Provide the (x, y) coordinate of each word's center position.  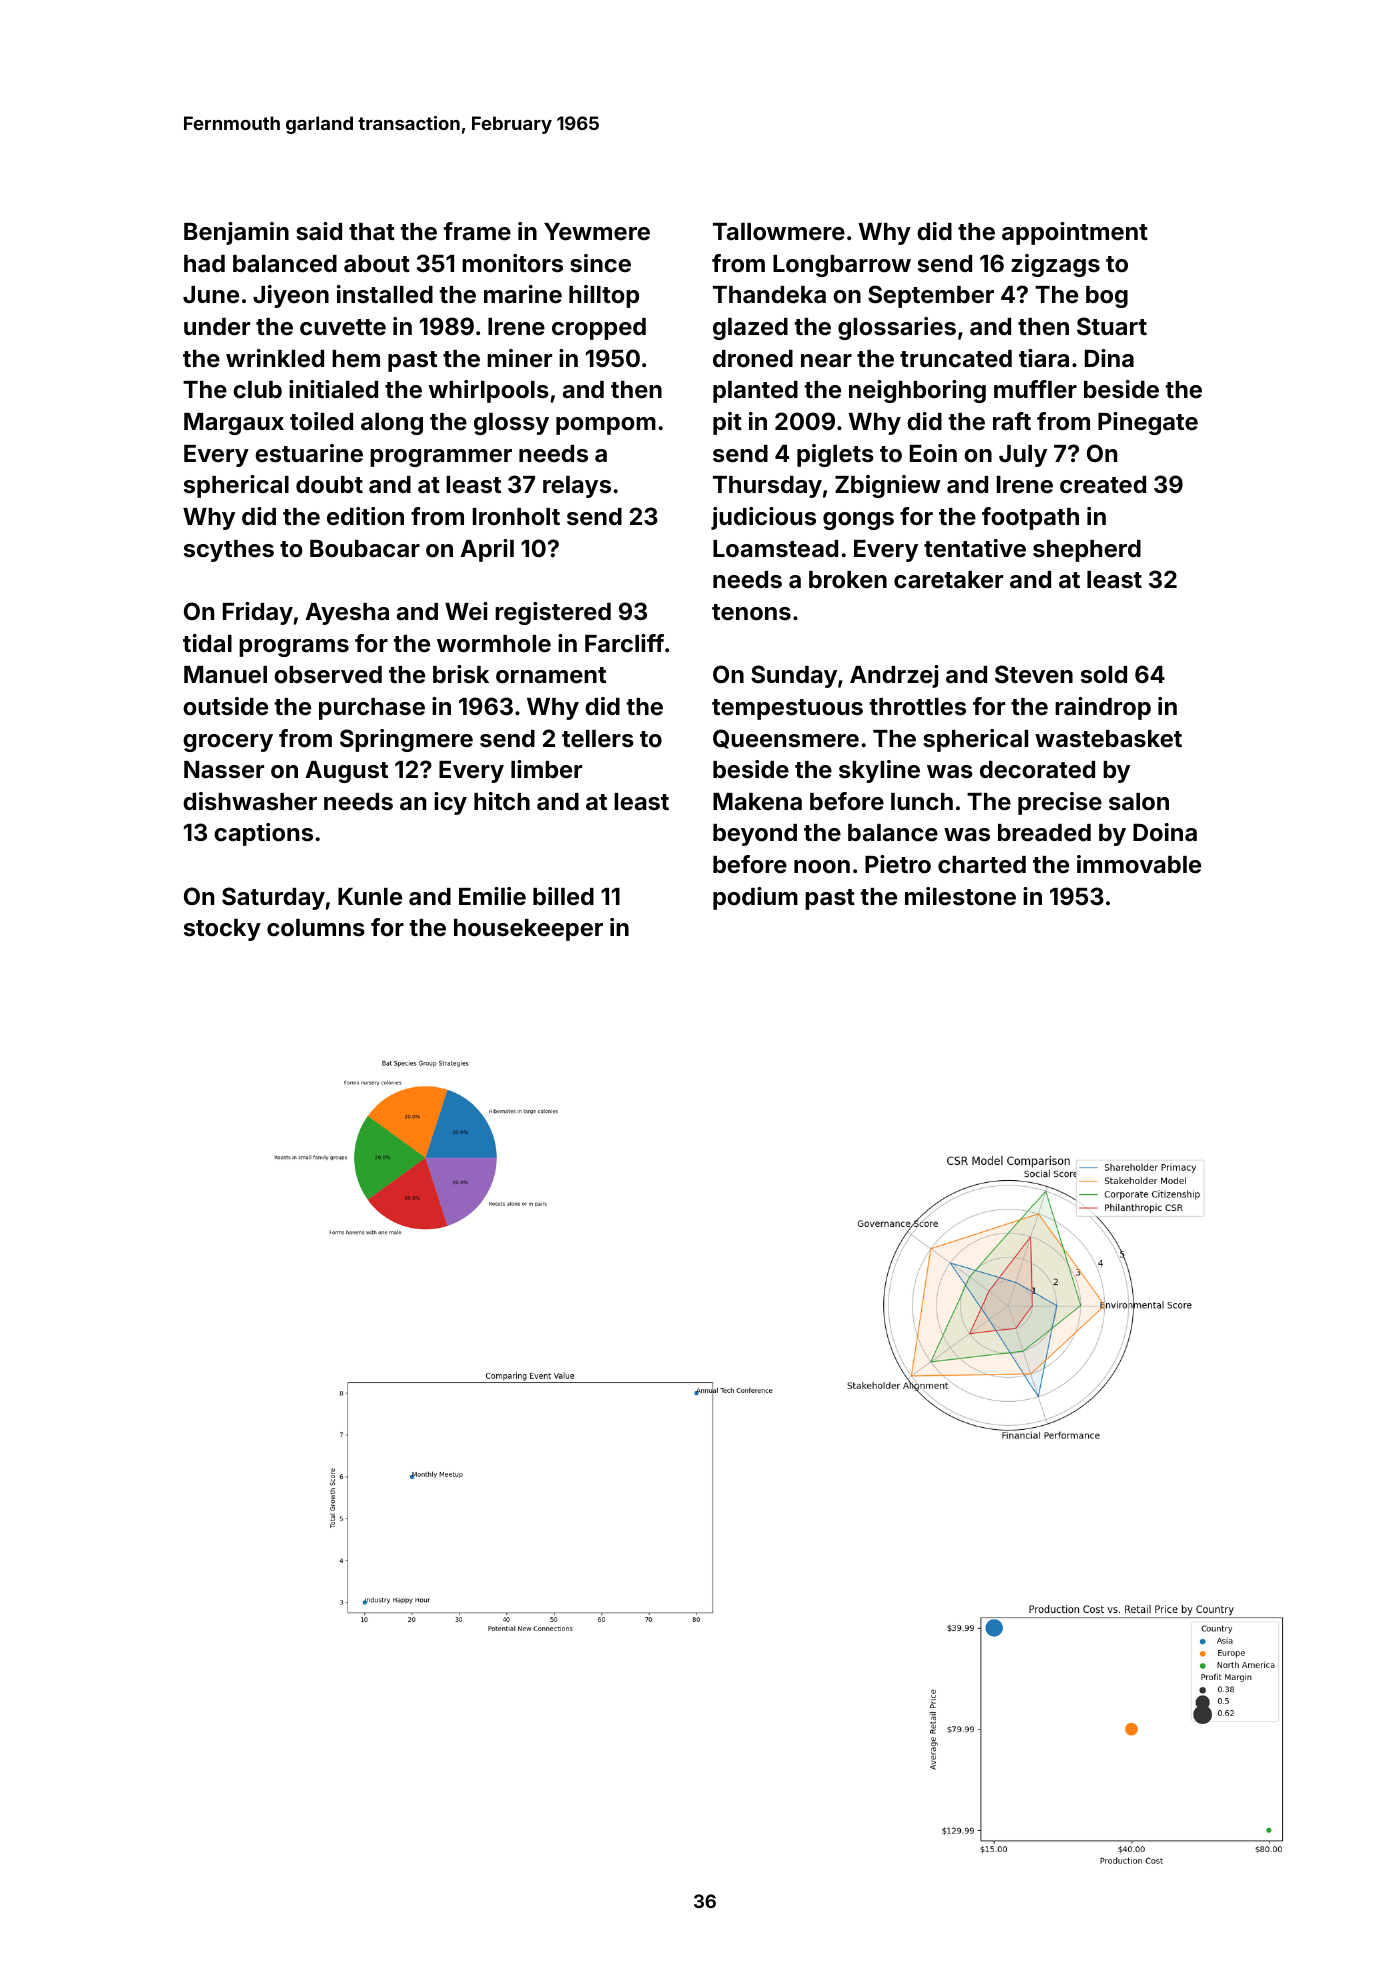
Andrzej (894, 676)
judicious (763, 518)
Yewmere (597, 232)
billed (563, 896)
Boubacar (365, 549)
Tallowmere (779, 232)
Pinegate (1148, 423)
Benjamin (236, 233)
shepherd (1087, 551)
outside (225, 706)
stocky (222, 930)
